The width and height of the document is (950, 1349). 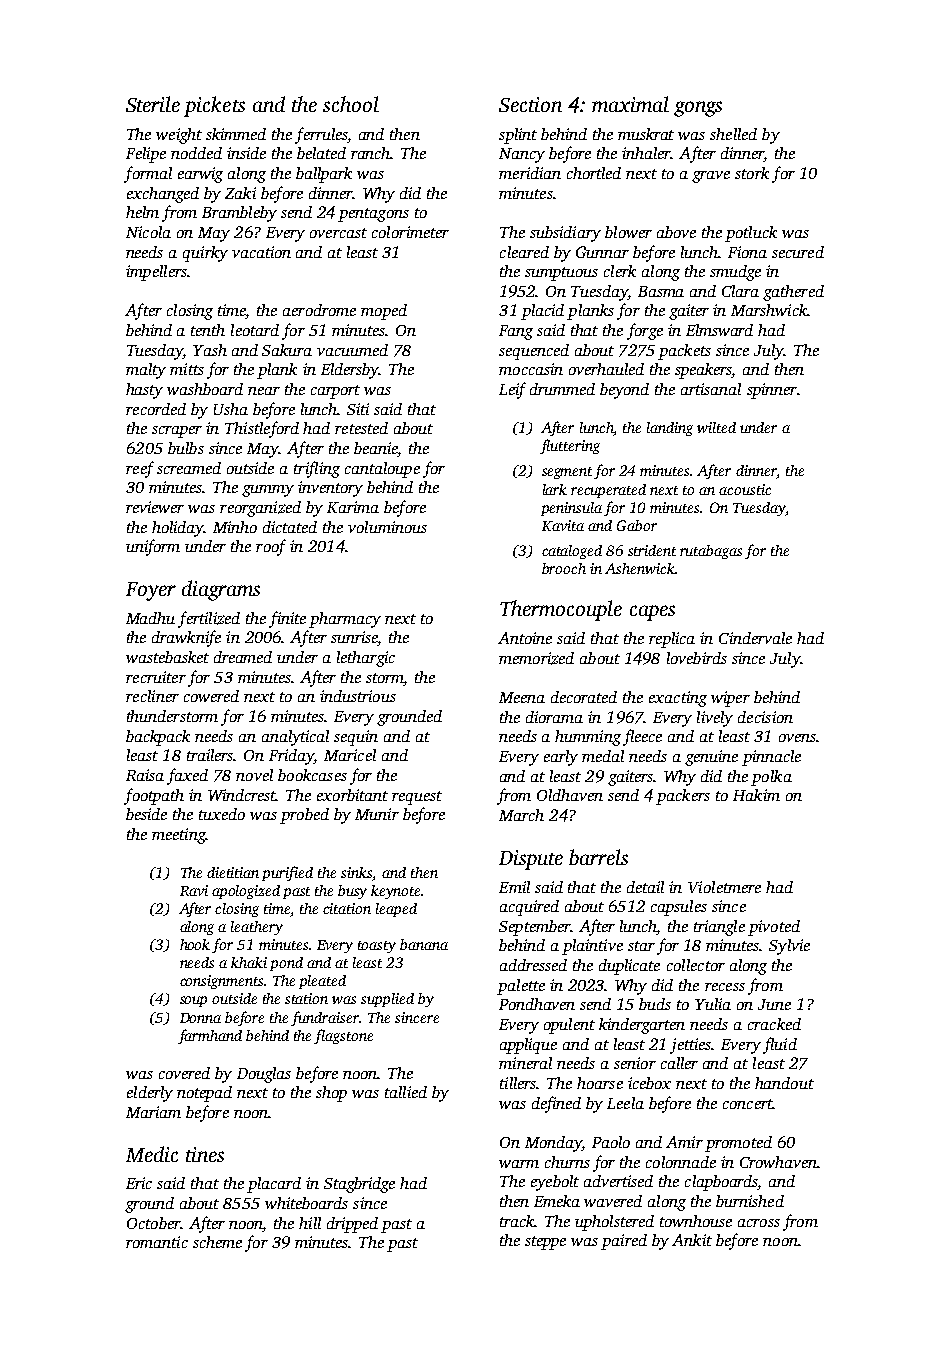 I want to click on September, so click(x=535, y=928).
